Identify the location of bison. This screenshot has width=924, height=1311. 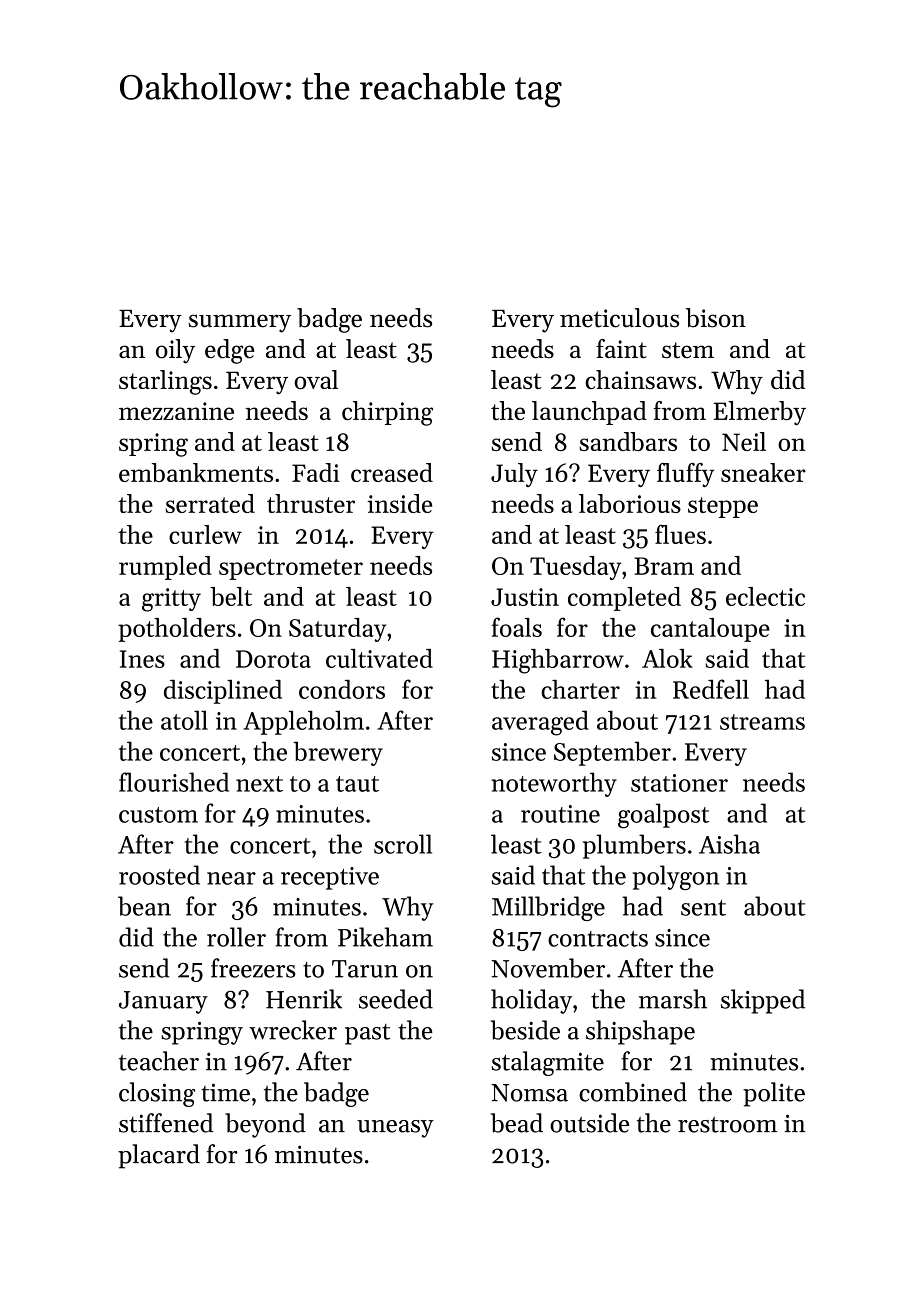
(716, 318).
